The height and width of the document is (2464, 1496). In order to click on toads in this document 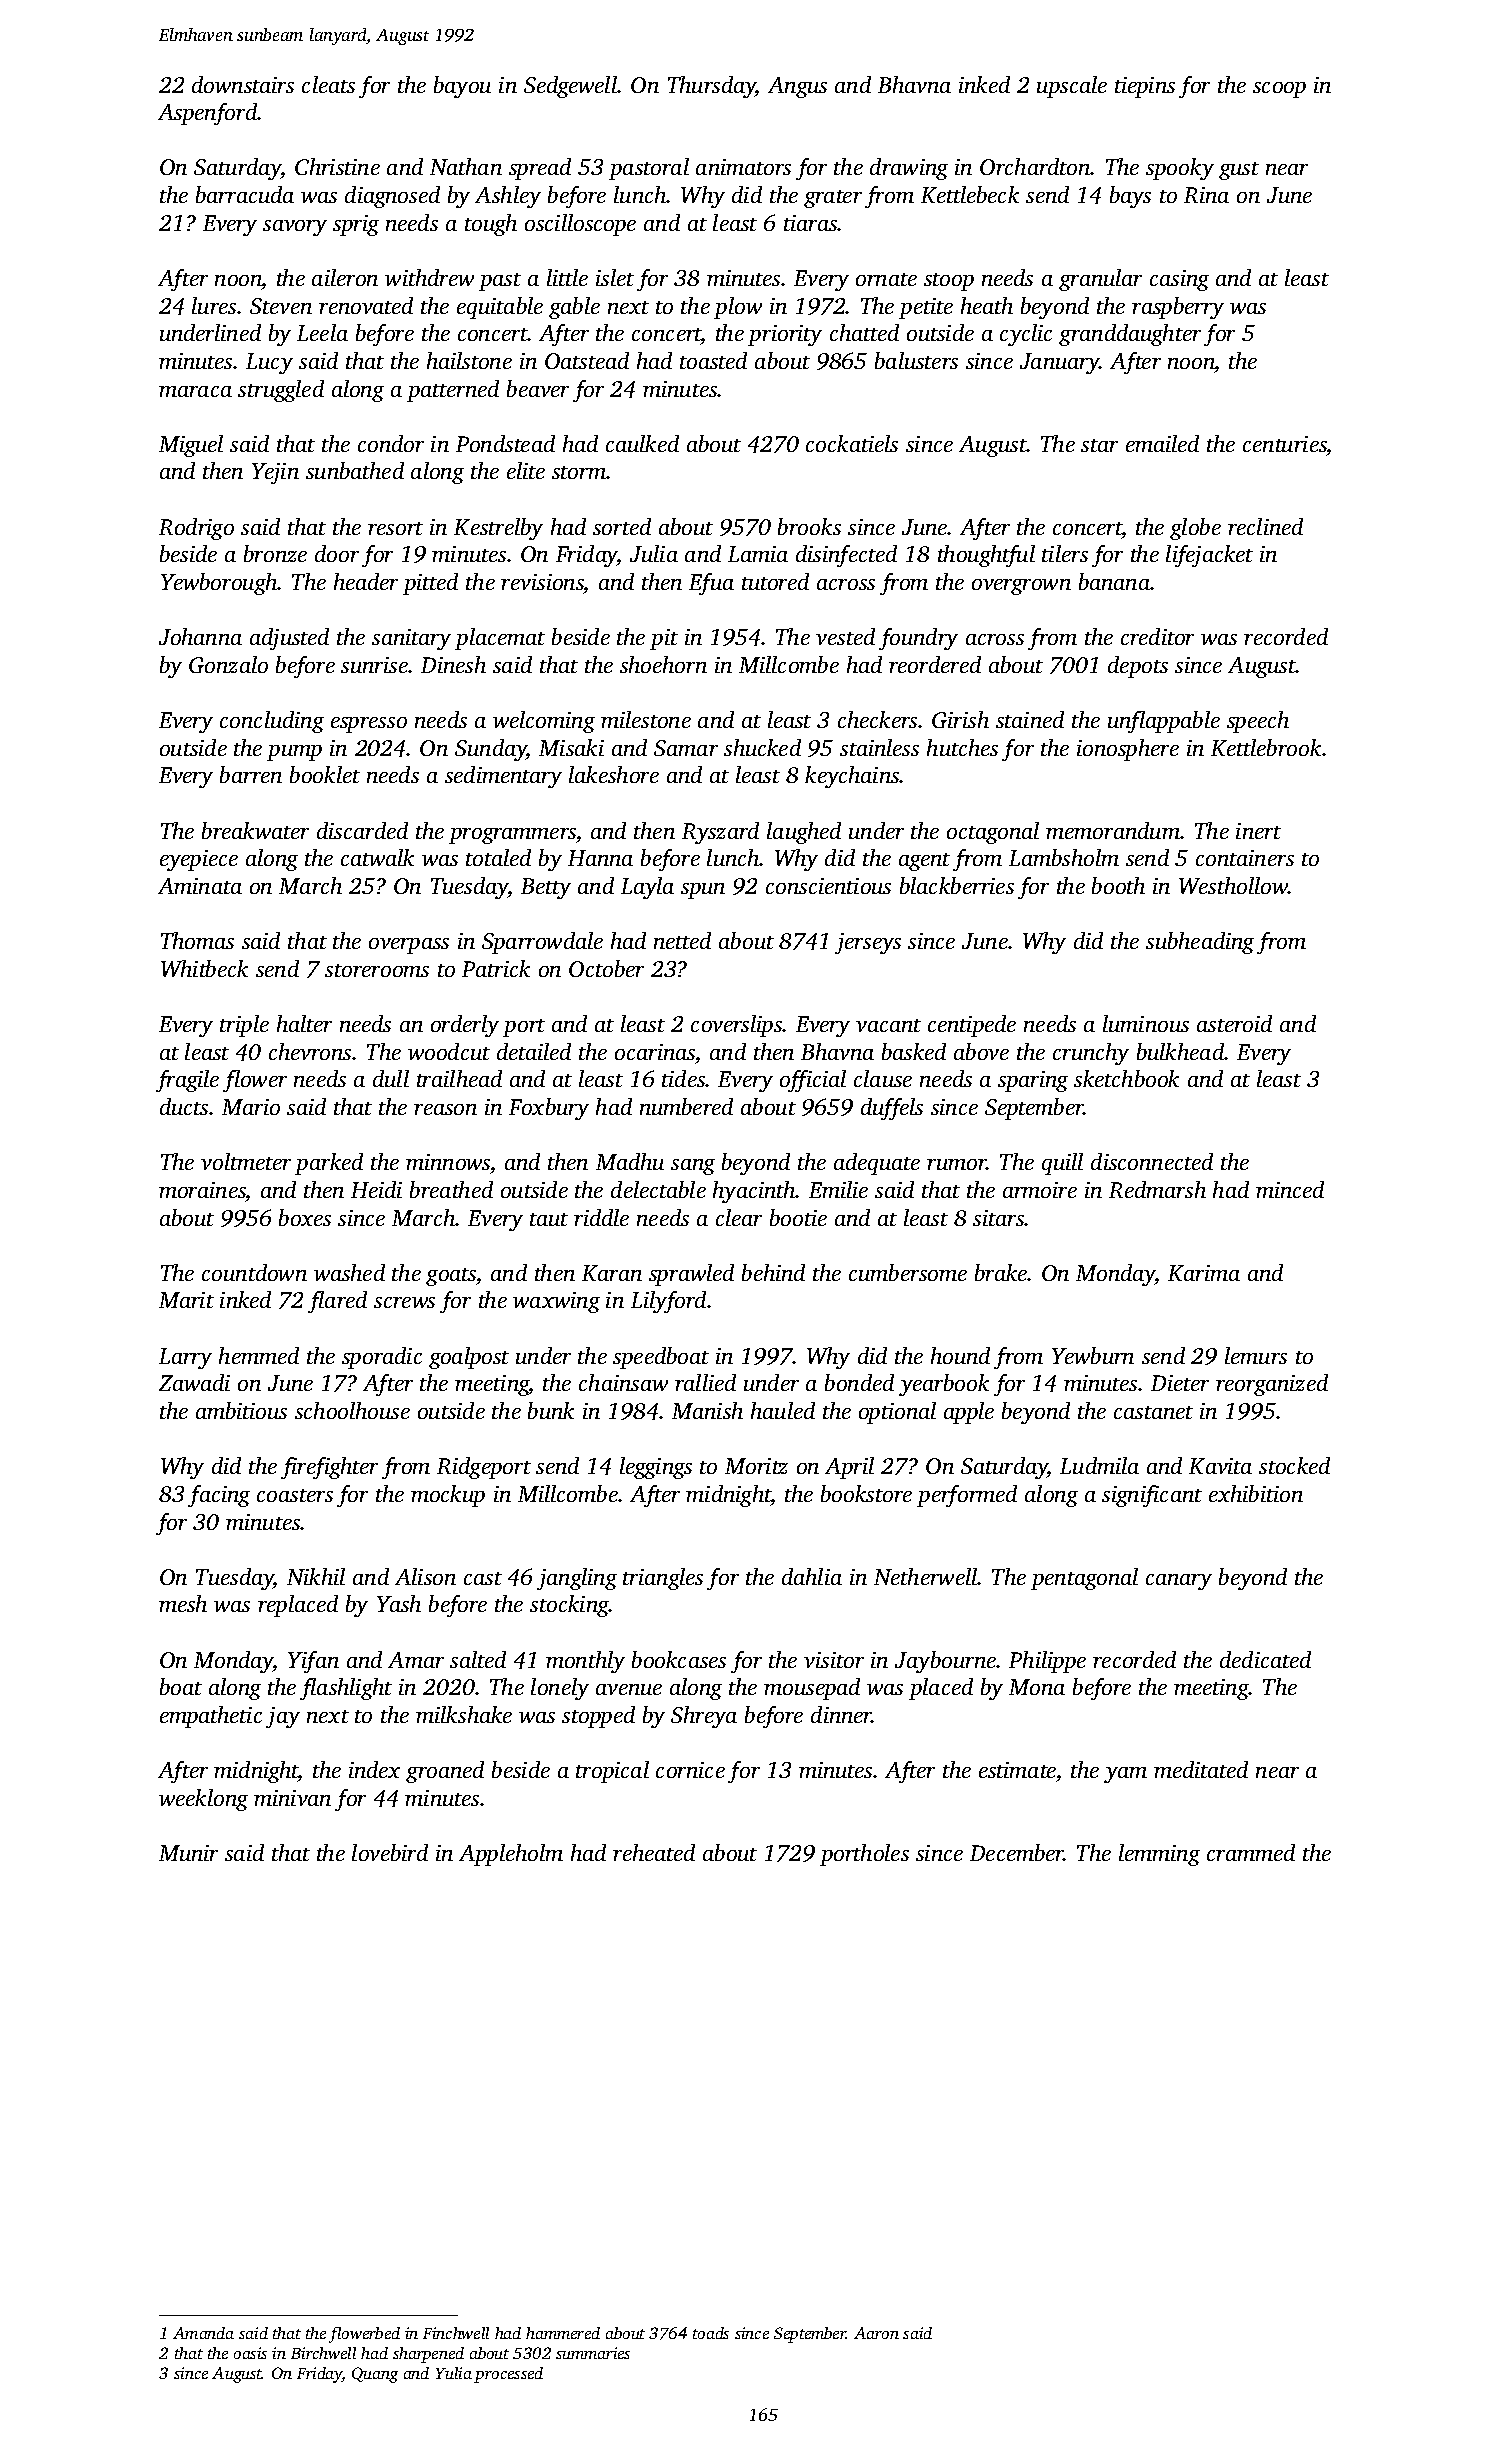, I will do `click(711, 2333)`.
